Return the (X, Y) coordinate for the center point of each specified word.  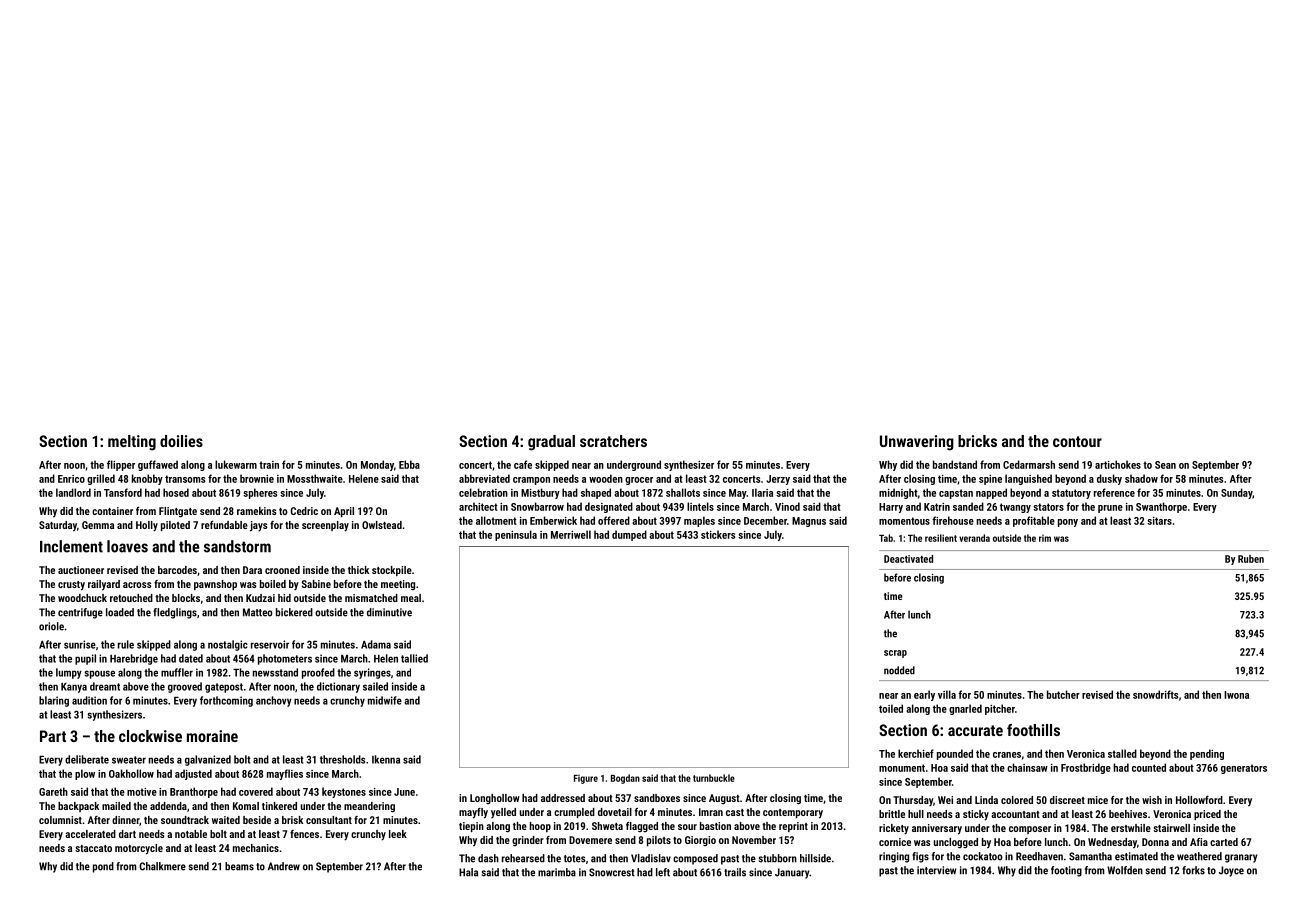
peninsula (516, 535)
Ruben (1251, 559)
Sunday (1236, 493)
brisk (292, 820)
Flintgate (178, 512)
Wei (945, 800)
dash (488, 858)
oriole (51, 626)
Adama (376, 644)
